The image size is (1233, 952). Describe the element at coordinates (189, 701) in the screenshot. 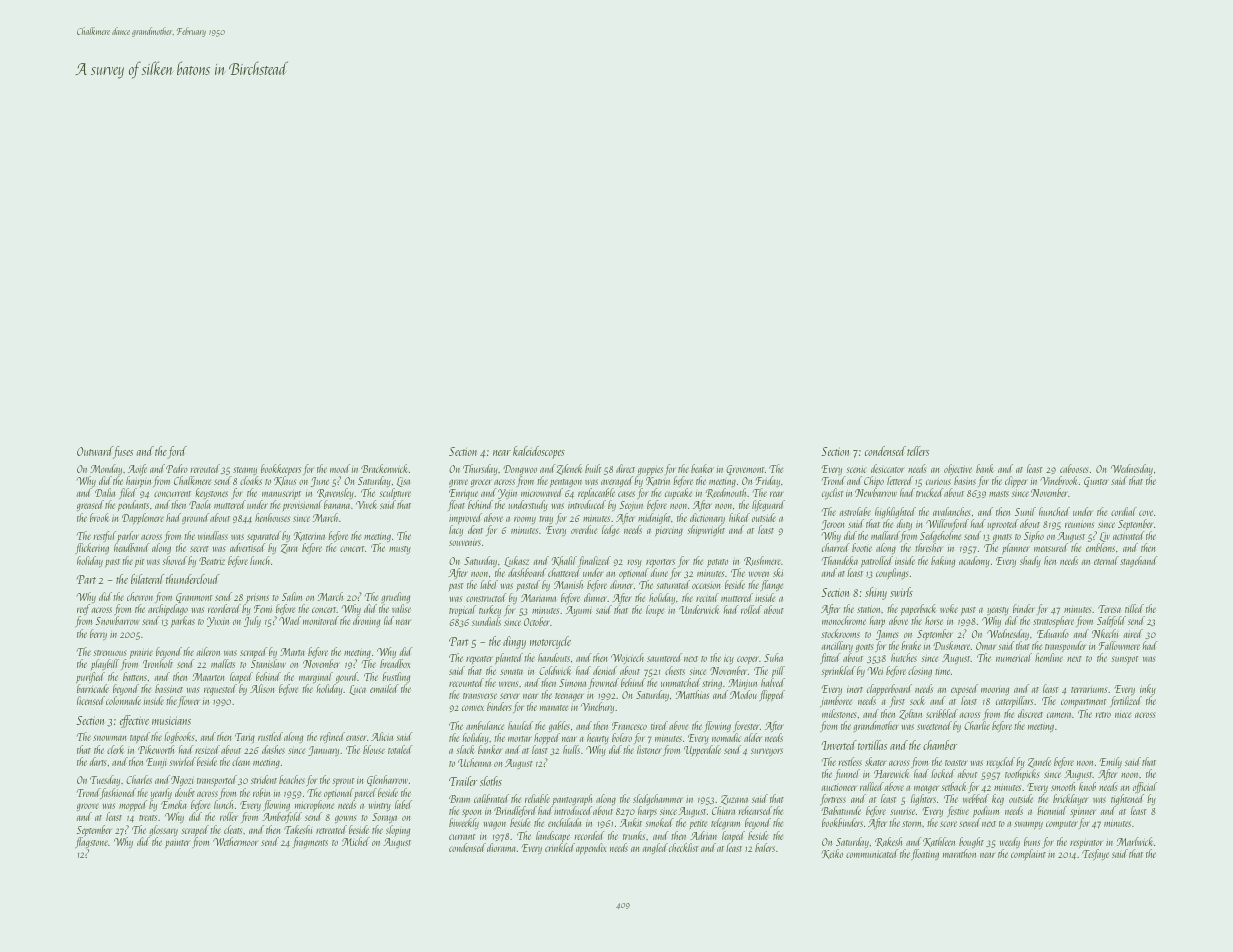

I see `flower` at that location.
